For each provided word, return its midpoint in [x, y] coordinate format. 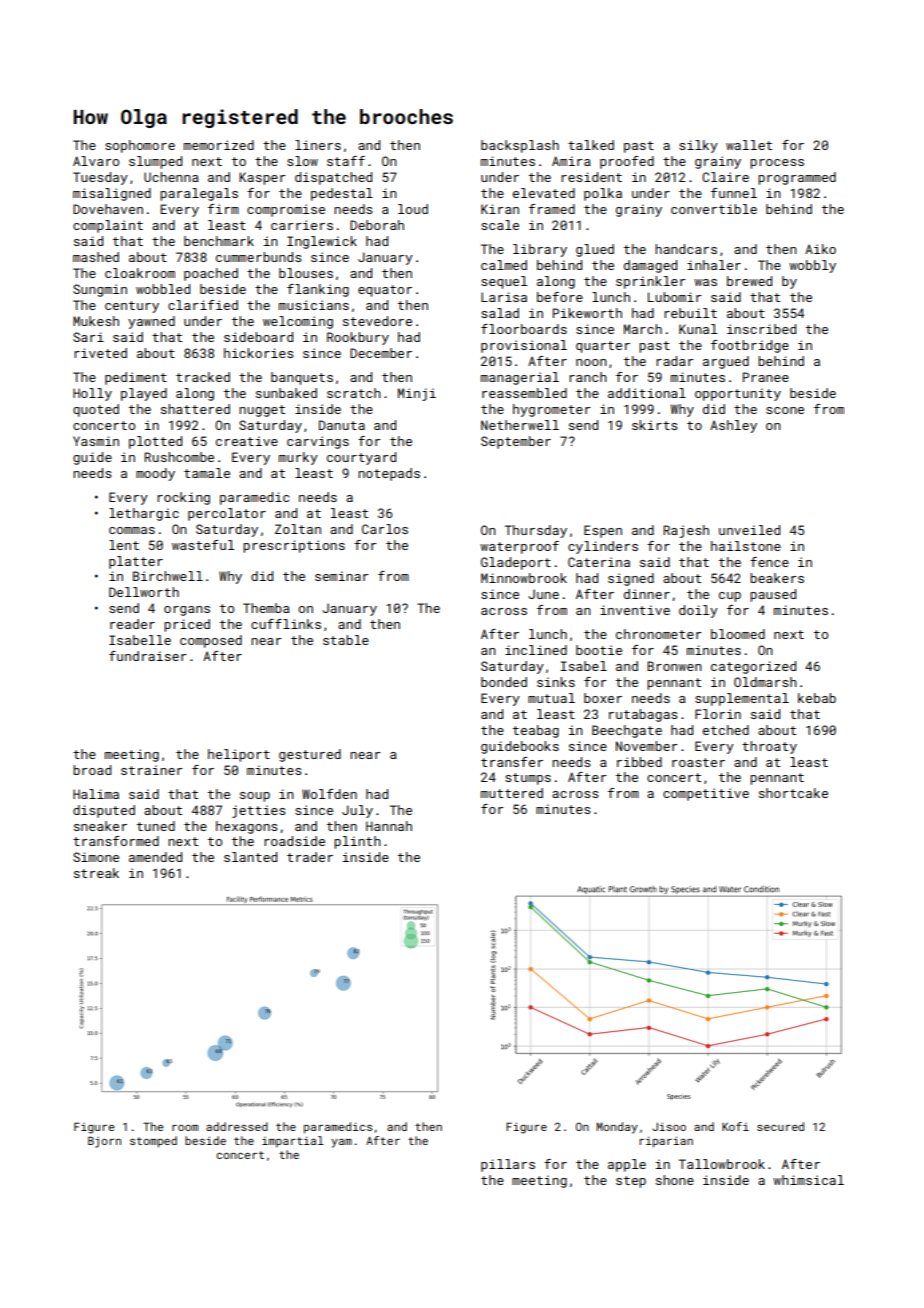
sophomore [140, 146]
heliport [239, 755]
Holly [92, 394]
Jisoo [669, 1126]
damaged [650, 266]
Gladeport [516, 563]
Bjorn [104, 1142]
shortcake [793, 793]
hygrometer [552, 410]
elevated [544, 193]
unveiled [749, 530]
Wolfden [329, 794]
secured [780, 1126]
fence [769, 562]
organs [187, 611]
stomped [153, 1142]
